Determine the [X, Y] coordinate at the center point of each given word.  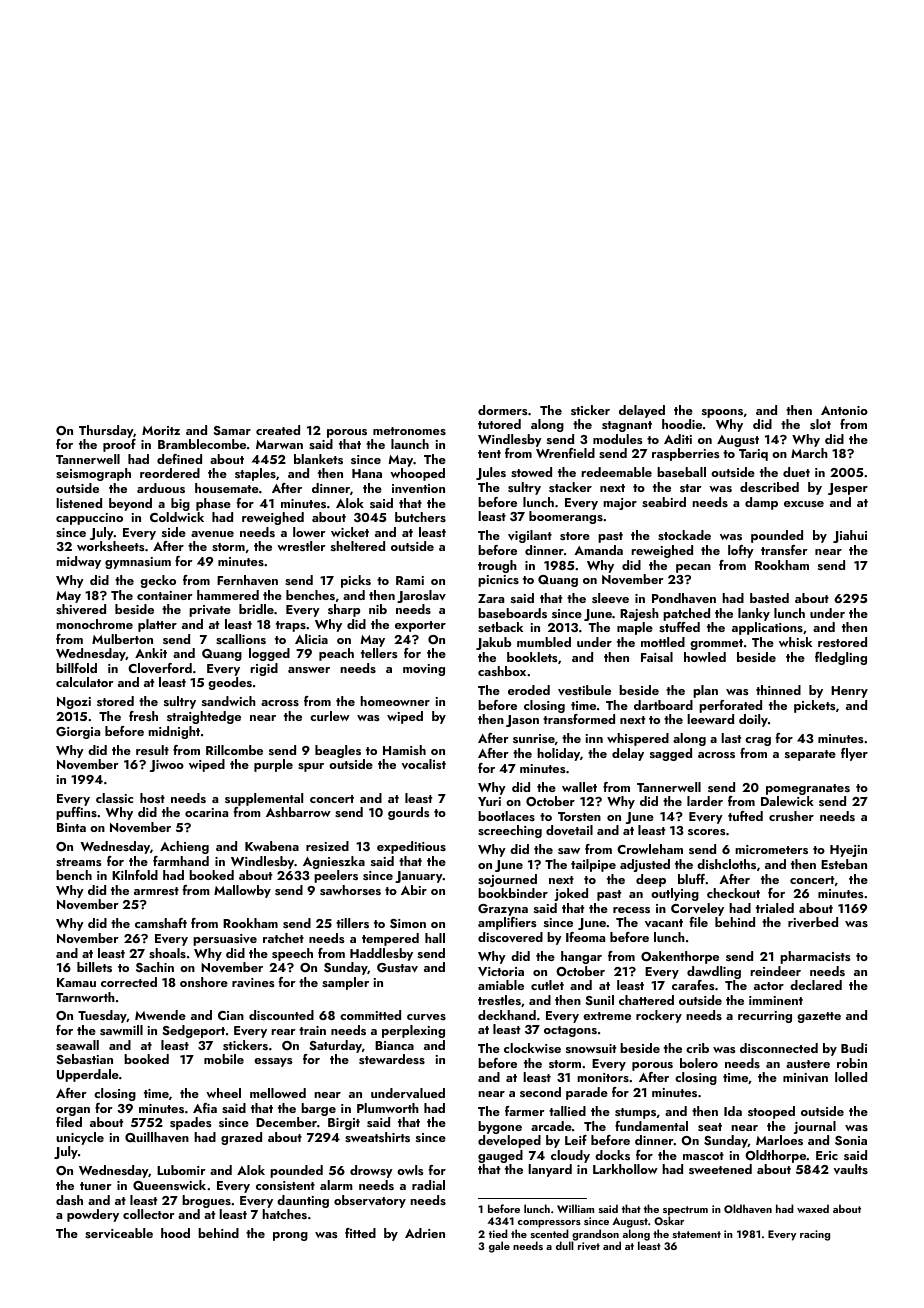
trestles [499, 1000]
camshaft [161, 923]
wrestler [301, 546]
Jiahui [850, 536]
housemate [227, 488]
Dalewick [787, 801]
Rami [410, 580]
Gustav [397, 968]
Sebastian [85, 1059]
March [809, 453]
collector [149, 1214]
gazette [819, 1017]
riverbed [813, 922]
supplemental [264, 799]
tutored [499, 424]
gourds [409, 813]
